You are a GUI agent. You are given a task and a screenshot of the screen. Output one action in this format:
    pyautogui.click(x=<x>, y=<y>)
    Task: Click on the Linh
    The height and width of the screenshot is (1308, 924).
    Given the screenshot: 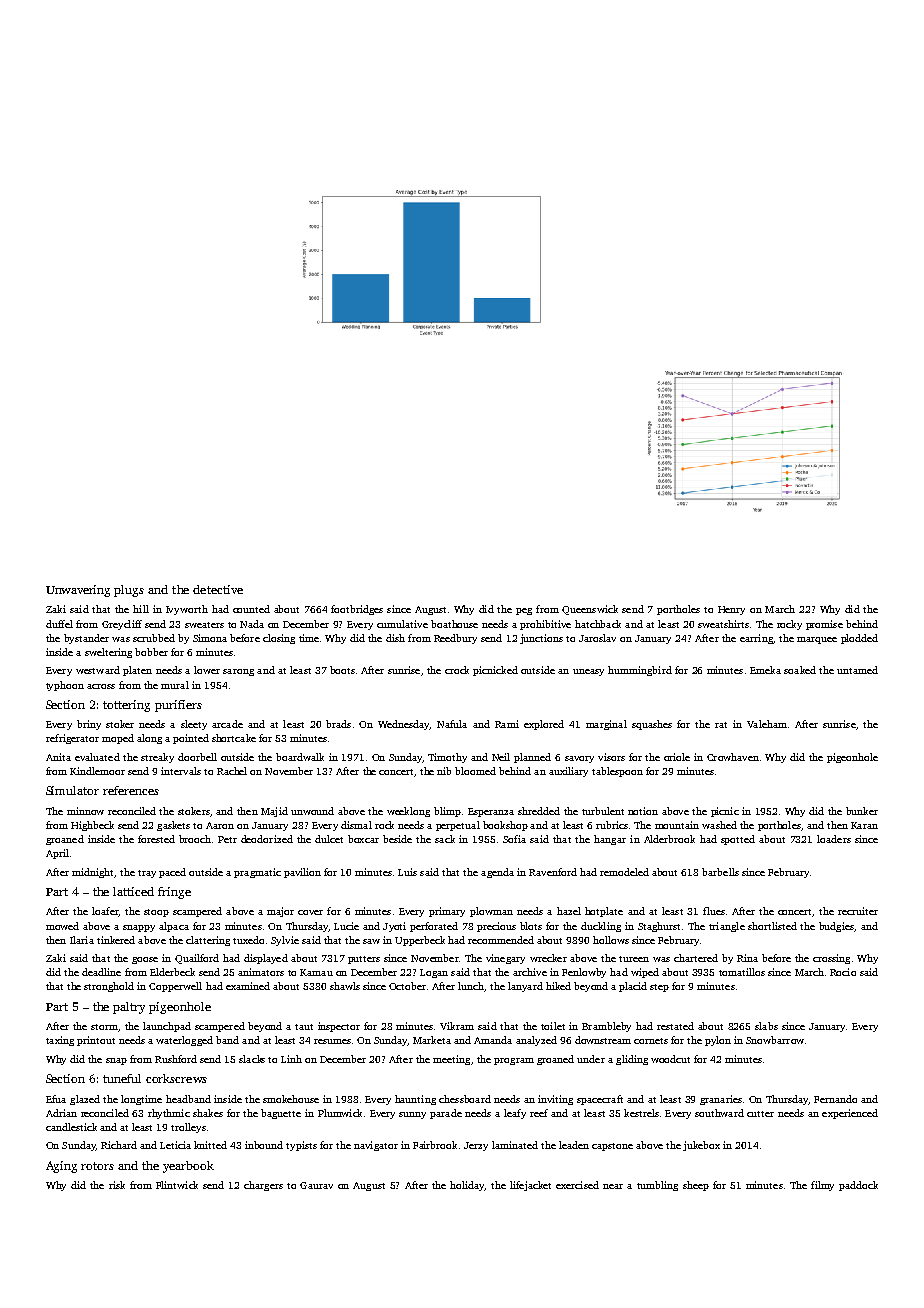 What is the action you would take?
    pyautogui.click(x=291, y=1059)
